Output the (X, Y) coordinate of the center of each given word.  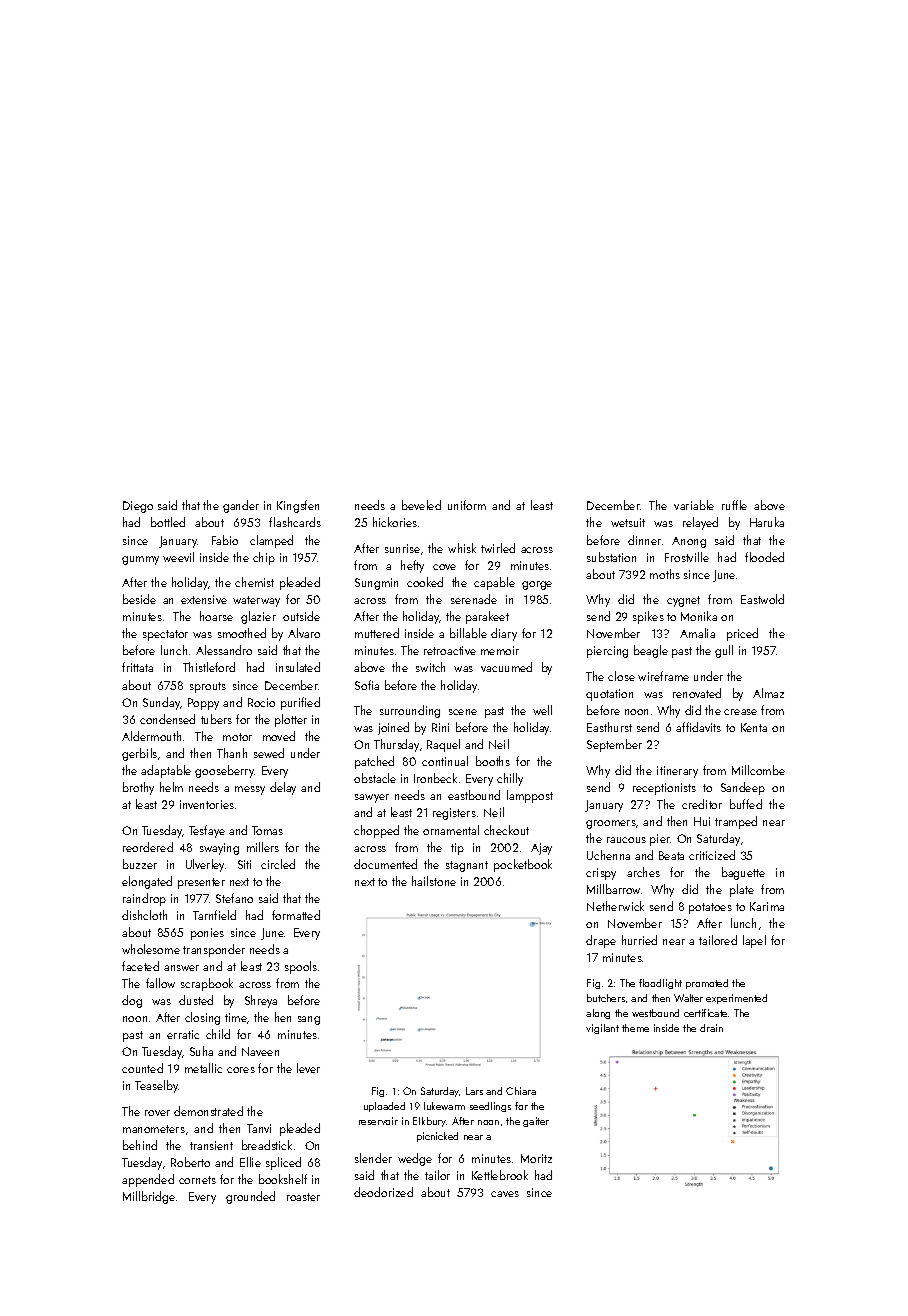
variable (694, 505)
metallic (203, 1068)
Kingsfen (298, 506)
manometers (154, 1129)
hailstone (434, 881)
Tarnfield (214, 915)
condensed (167, 719)
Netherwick (615, 906)
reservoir (378, 1121)
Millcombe (758, 770)
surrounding (410, 711)
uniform (467, 505)
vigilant (602, 1029)
